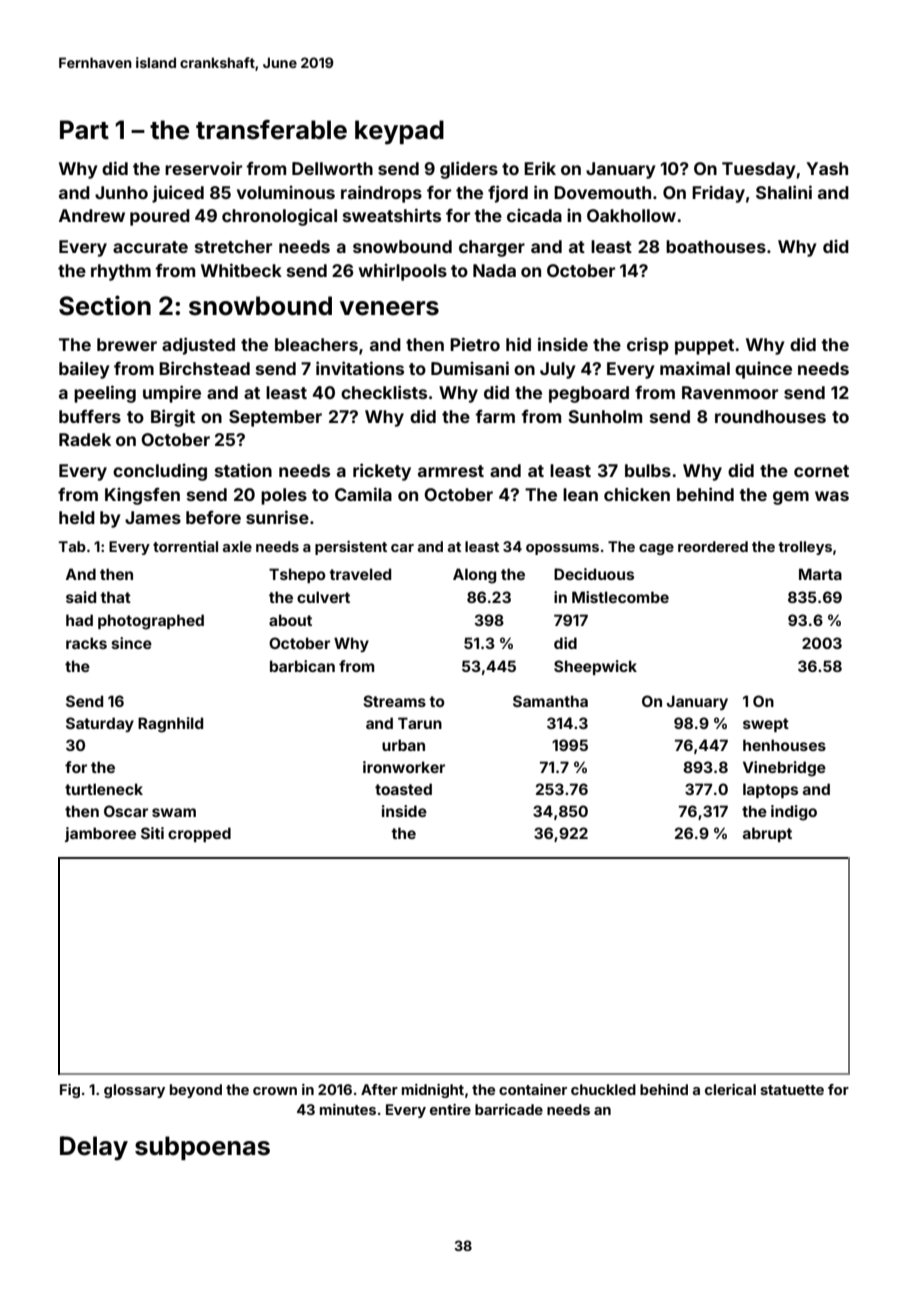 This image has height=1316, width=908. I want to click on Andrew, so click(92, 215).
